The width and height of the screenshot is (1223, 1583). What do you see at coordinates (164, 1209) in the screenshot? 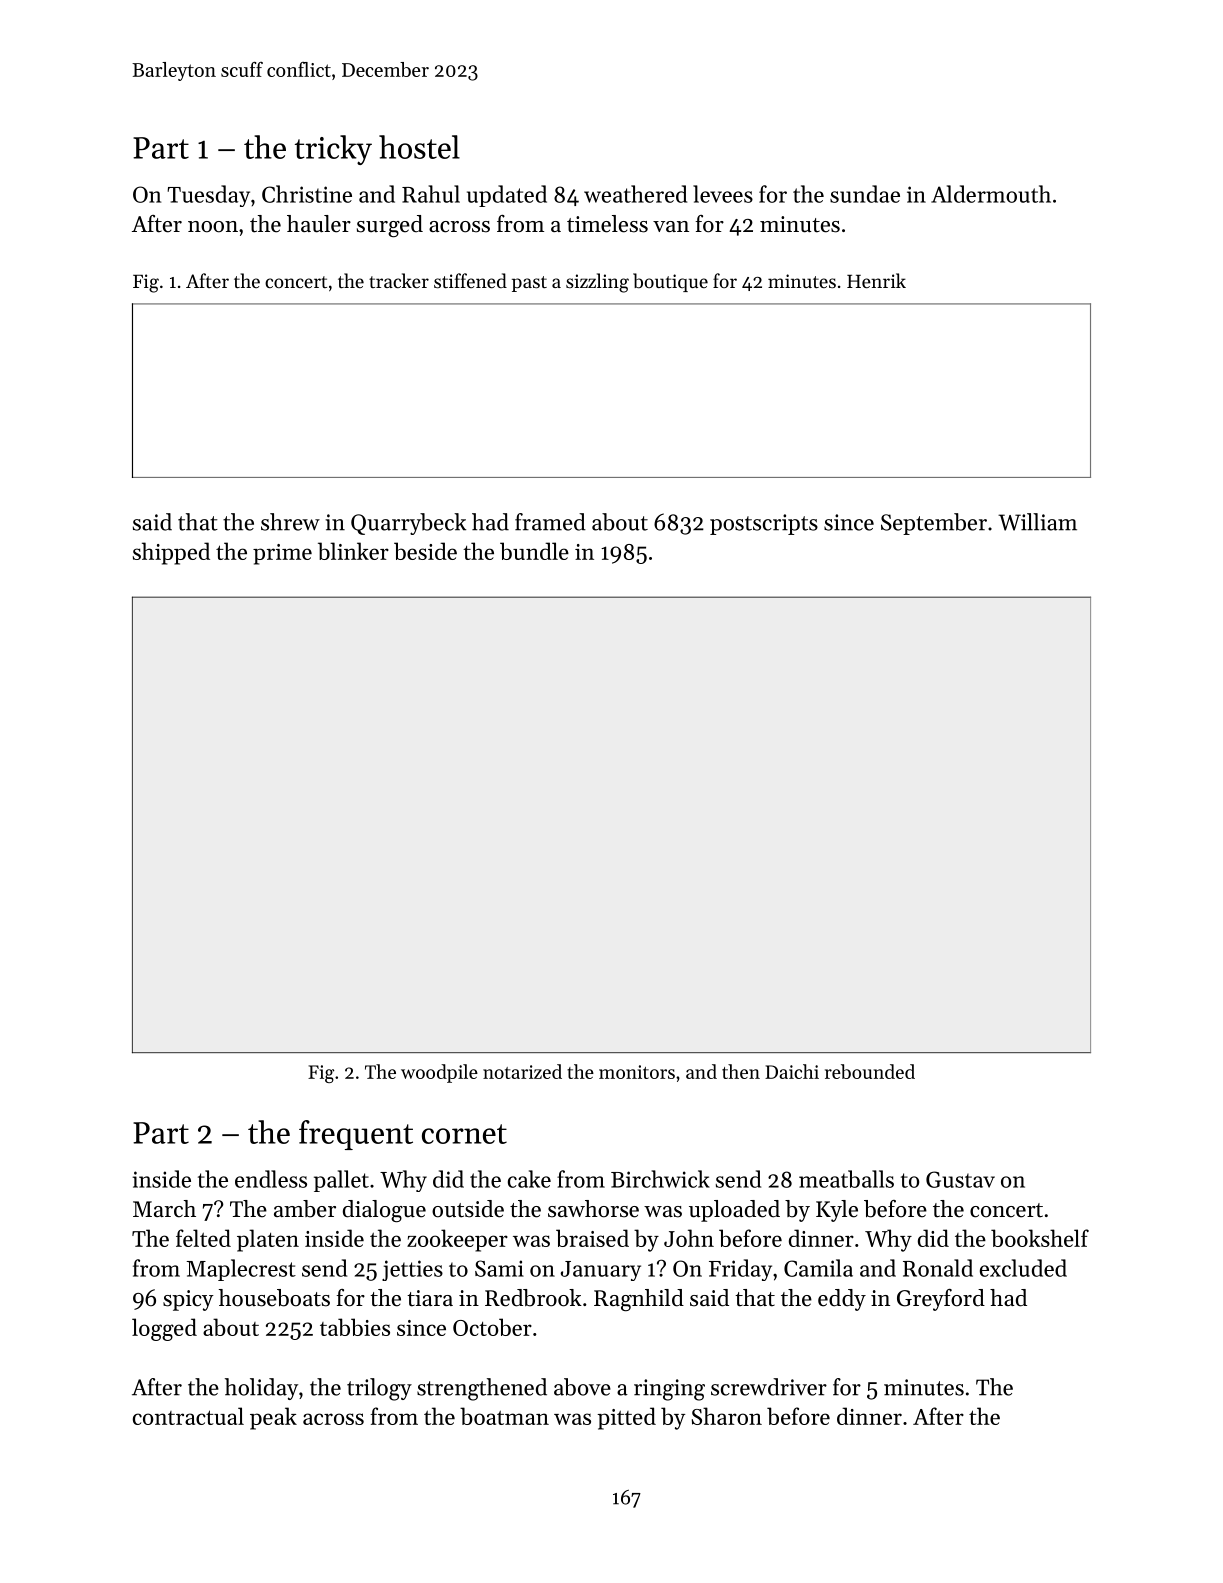
I see `March` at bounding box center [164, 1209].
